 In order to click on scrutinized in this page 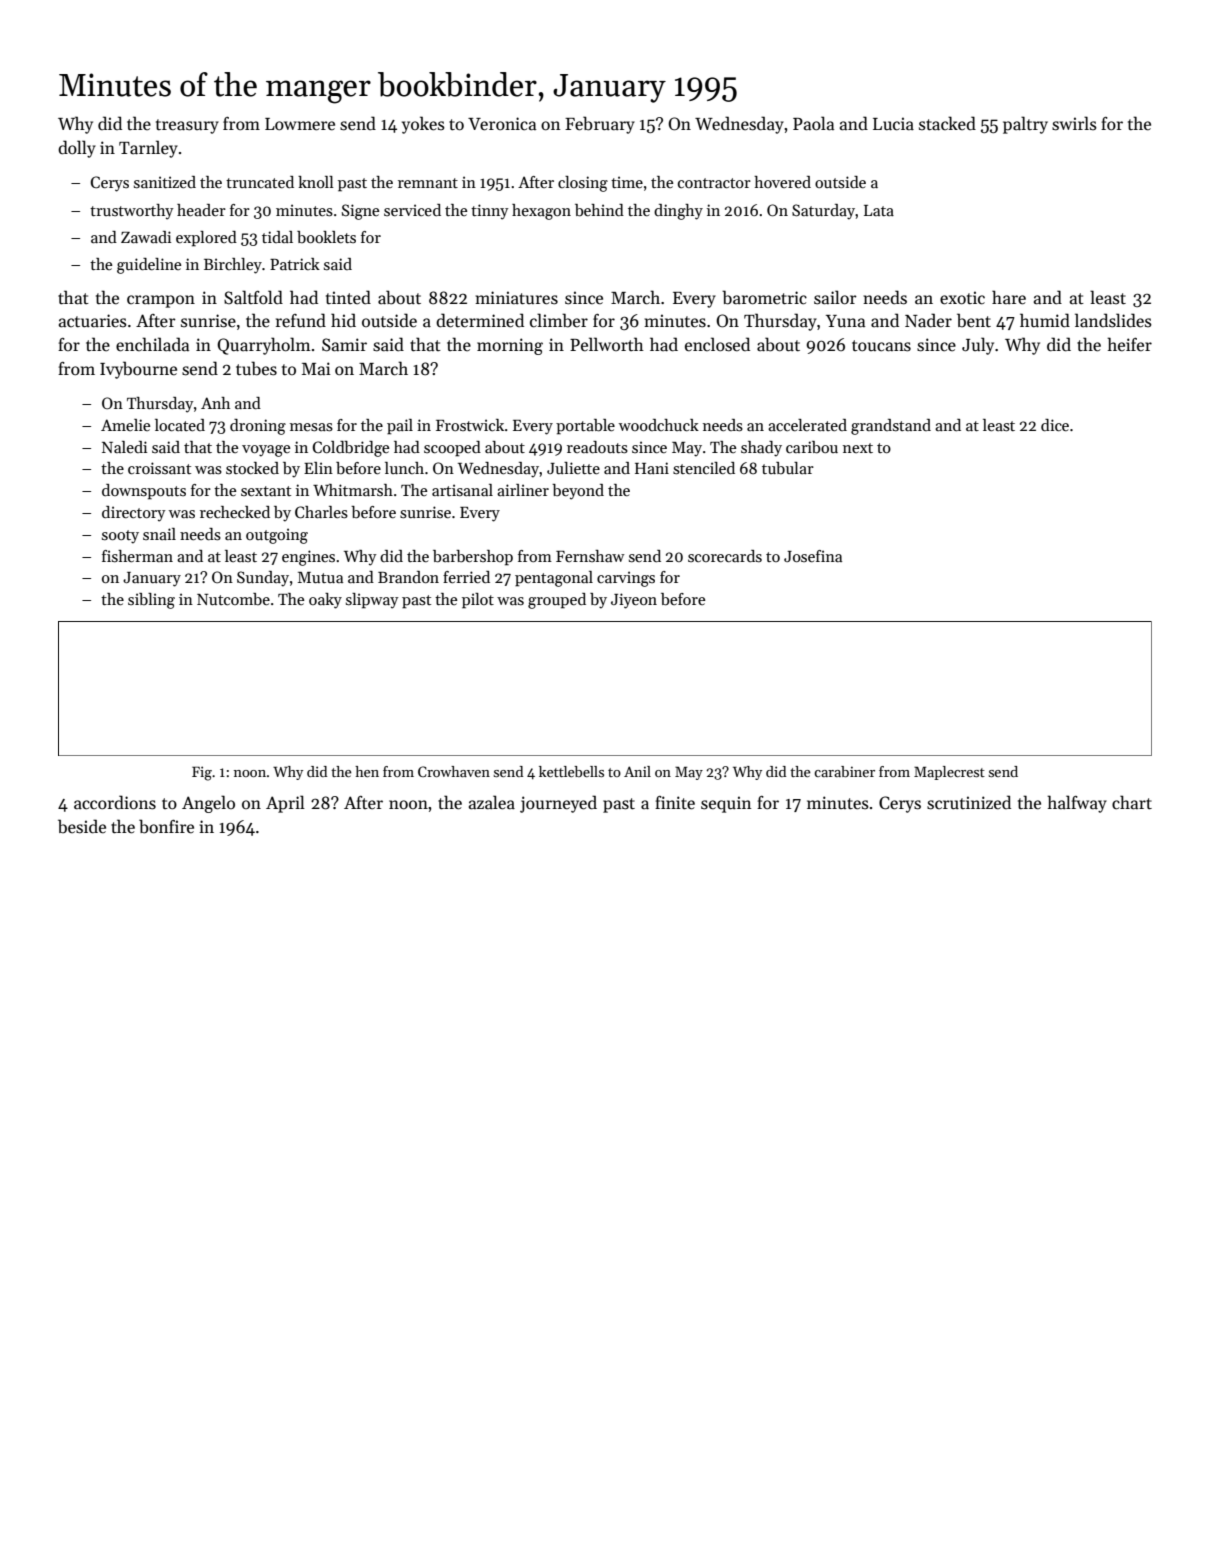, I will do `click(969, 802)`.
